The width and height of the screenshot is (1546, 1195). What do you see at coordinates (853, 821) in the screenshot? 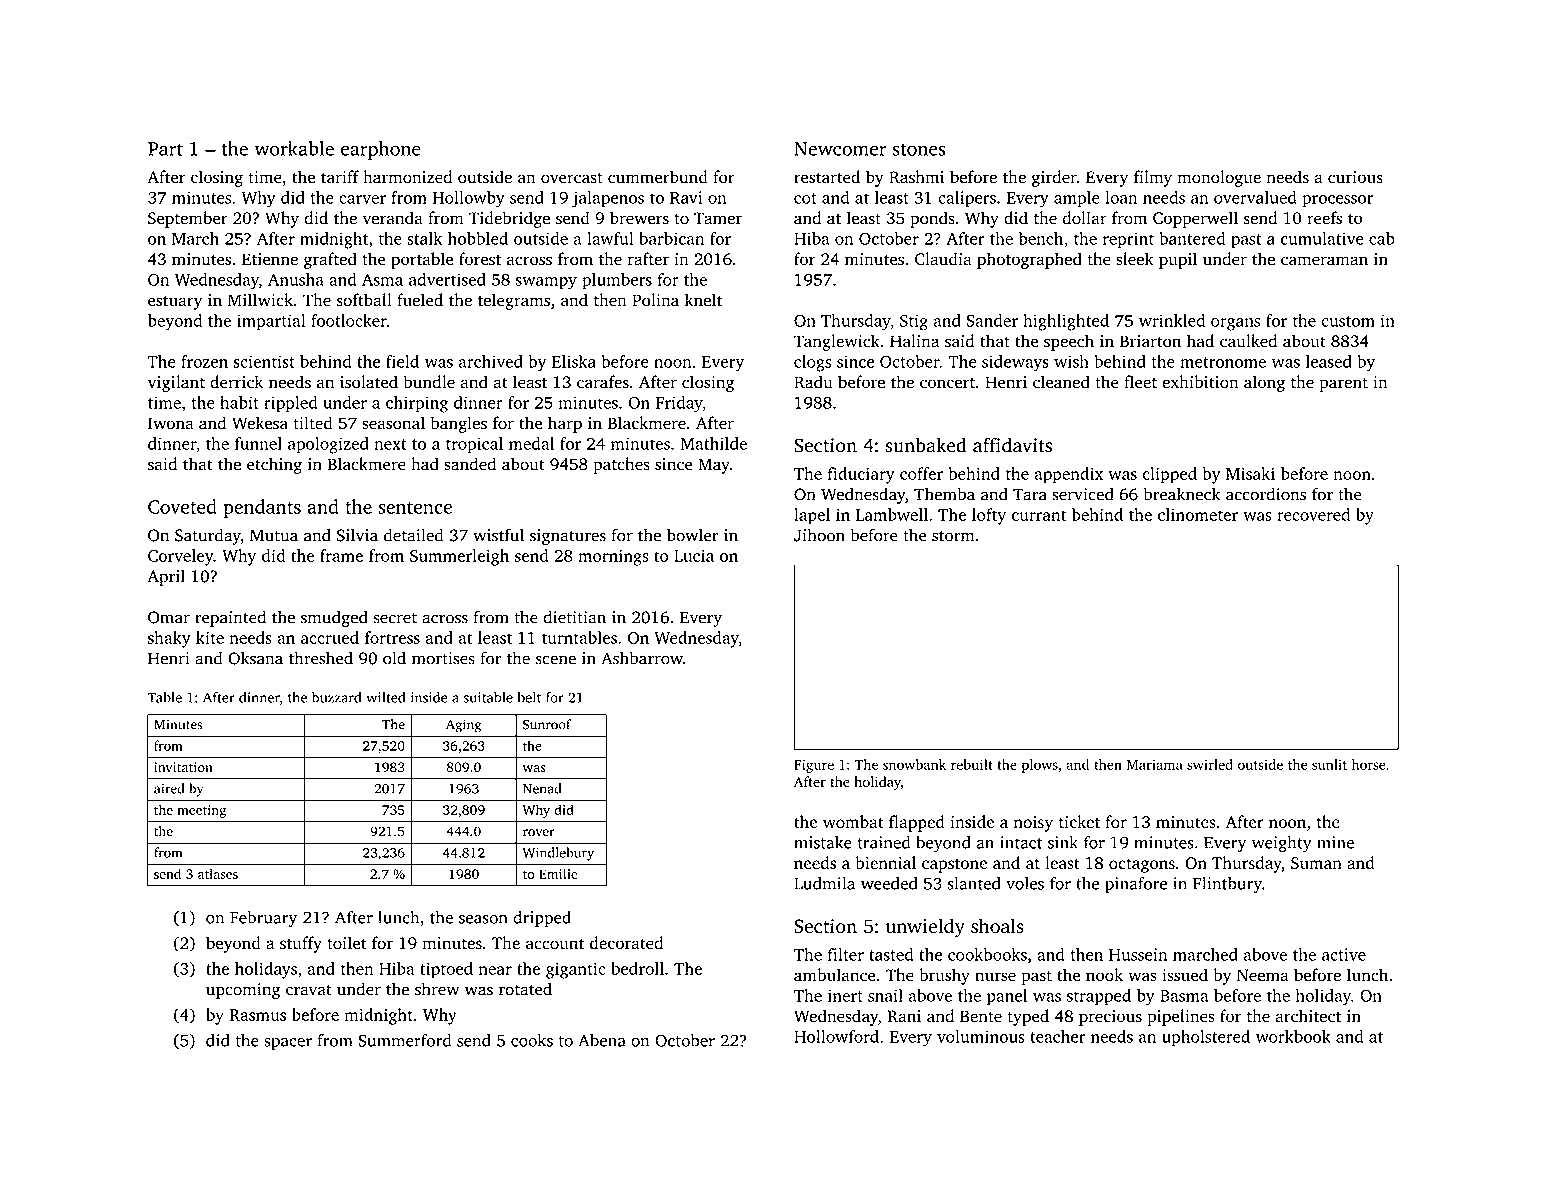
I see `wombat` at bounding box center [853, 821].
